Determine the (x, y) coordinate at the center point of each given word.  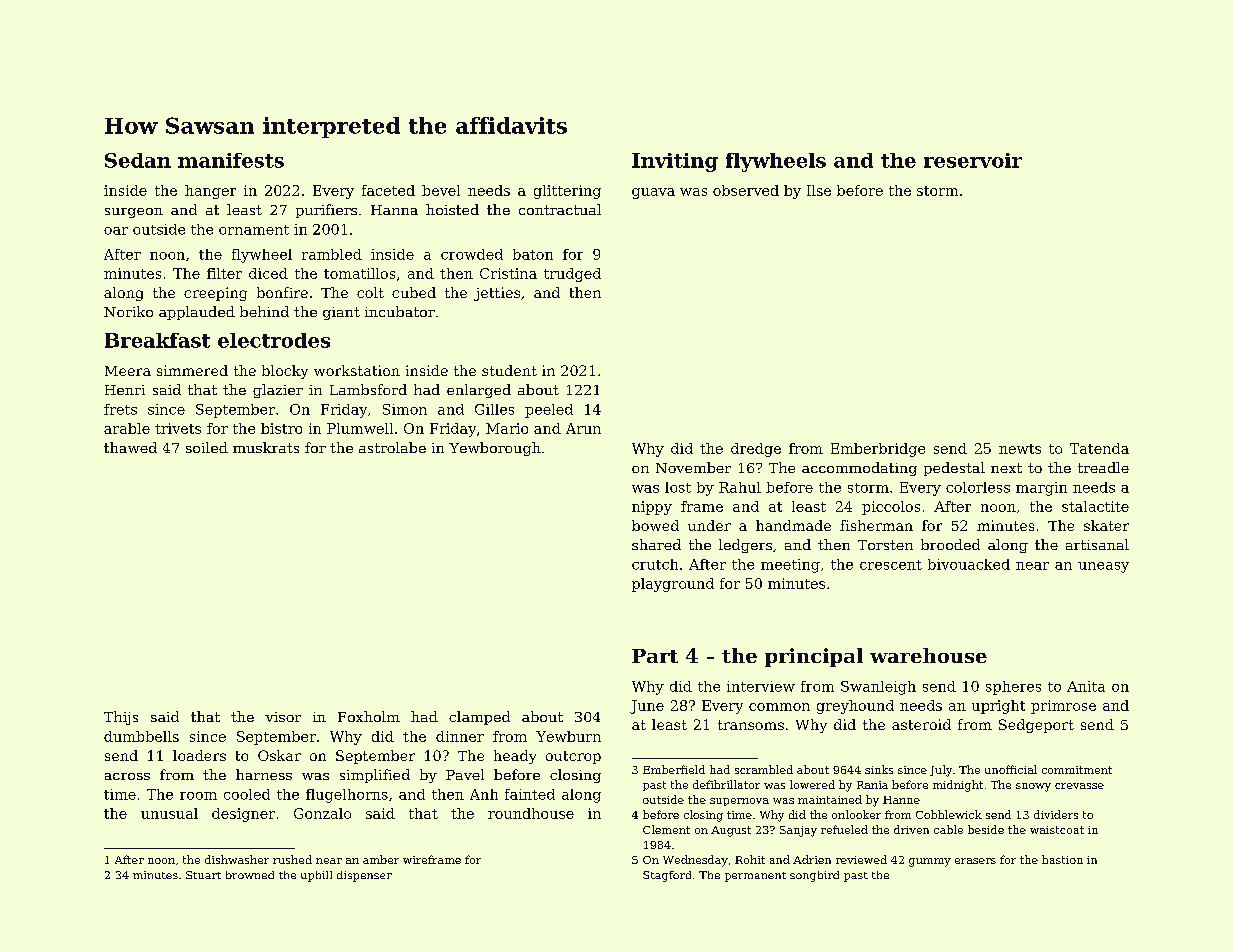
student (509, 370)
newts (1020, 449)
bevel (441, 190)
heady (515, 757)
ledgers (745, 546)
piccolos (891, 508)
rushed (292, 859)
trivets (178, 428)
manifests (231, 160)
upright (998, 707)
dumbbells (141, 736)
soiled (207, 447)
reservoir (973, 160)
